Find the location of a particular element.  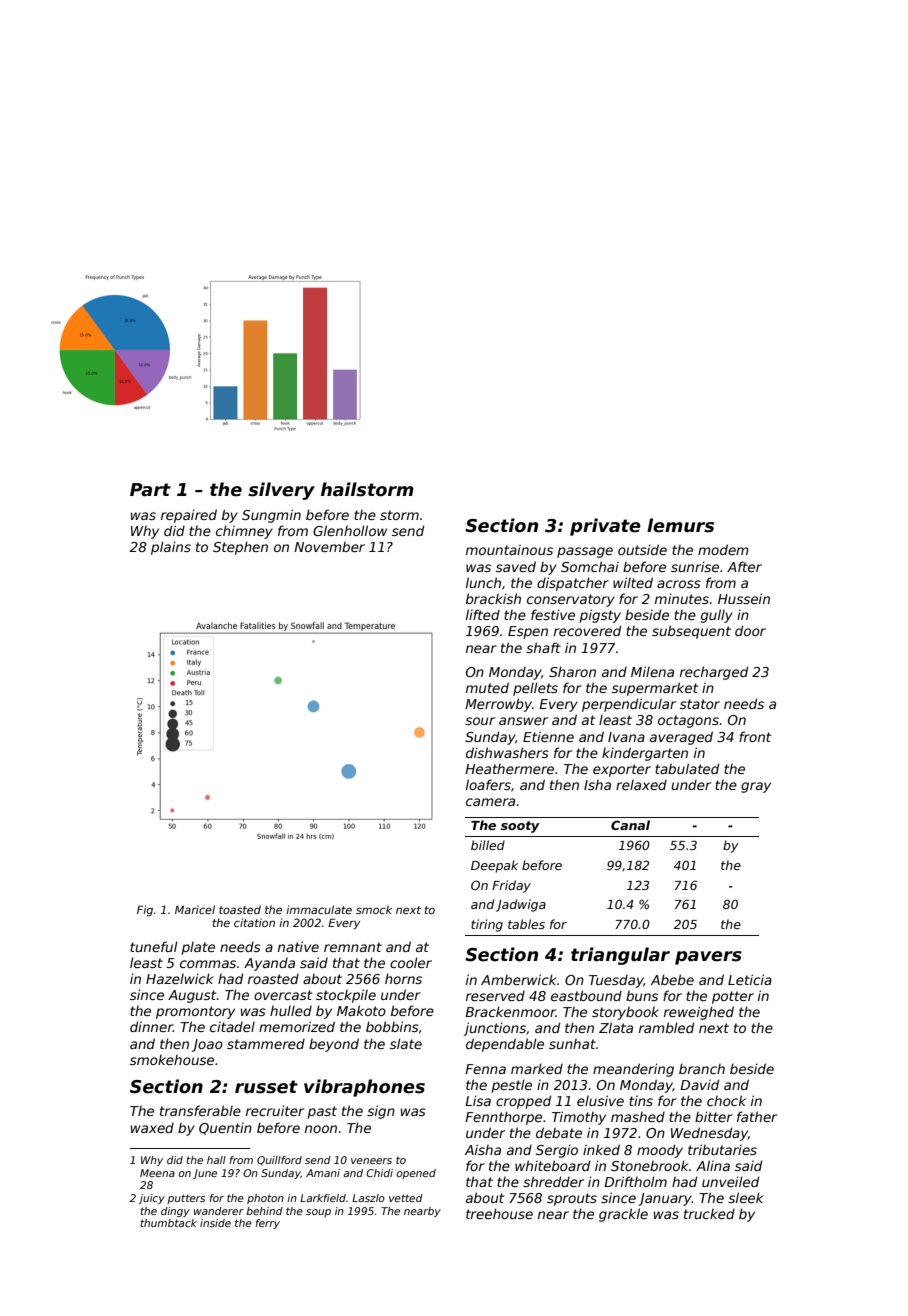

thumbtack is located at coordinates (168, 1223).
